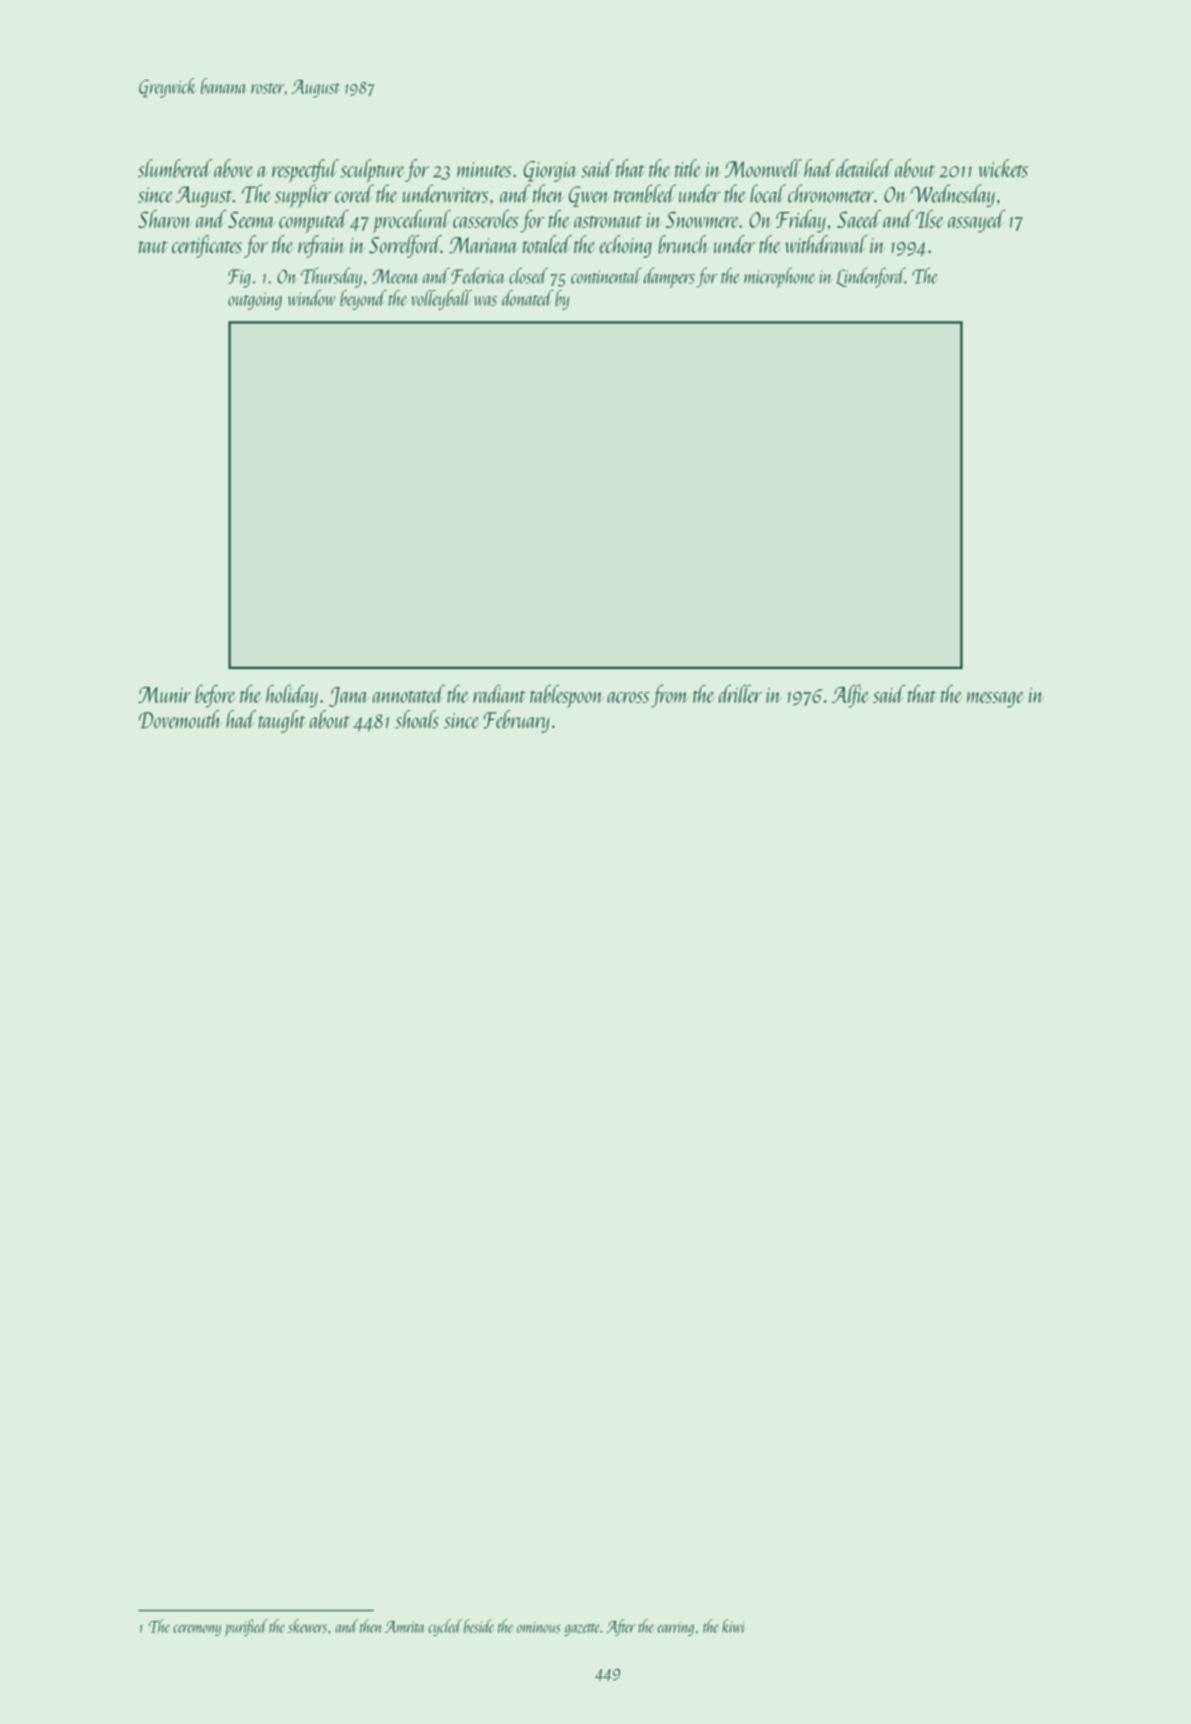 This screenshot has width=1191, height=1724. Describe the element at coordinates (282, 721) in the screenshot. I see `taught` at that location.
